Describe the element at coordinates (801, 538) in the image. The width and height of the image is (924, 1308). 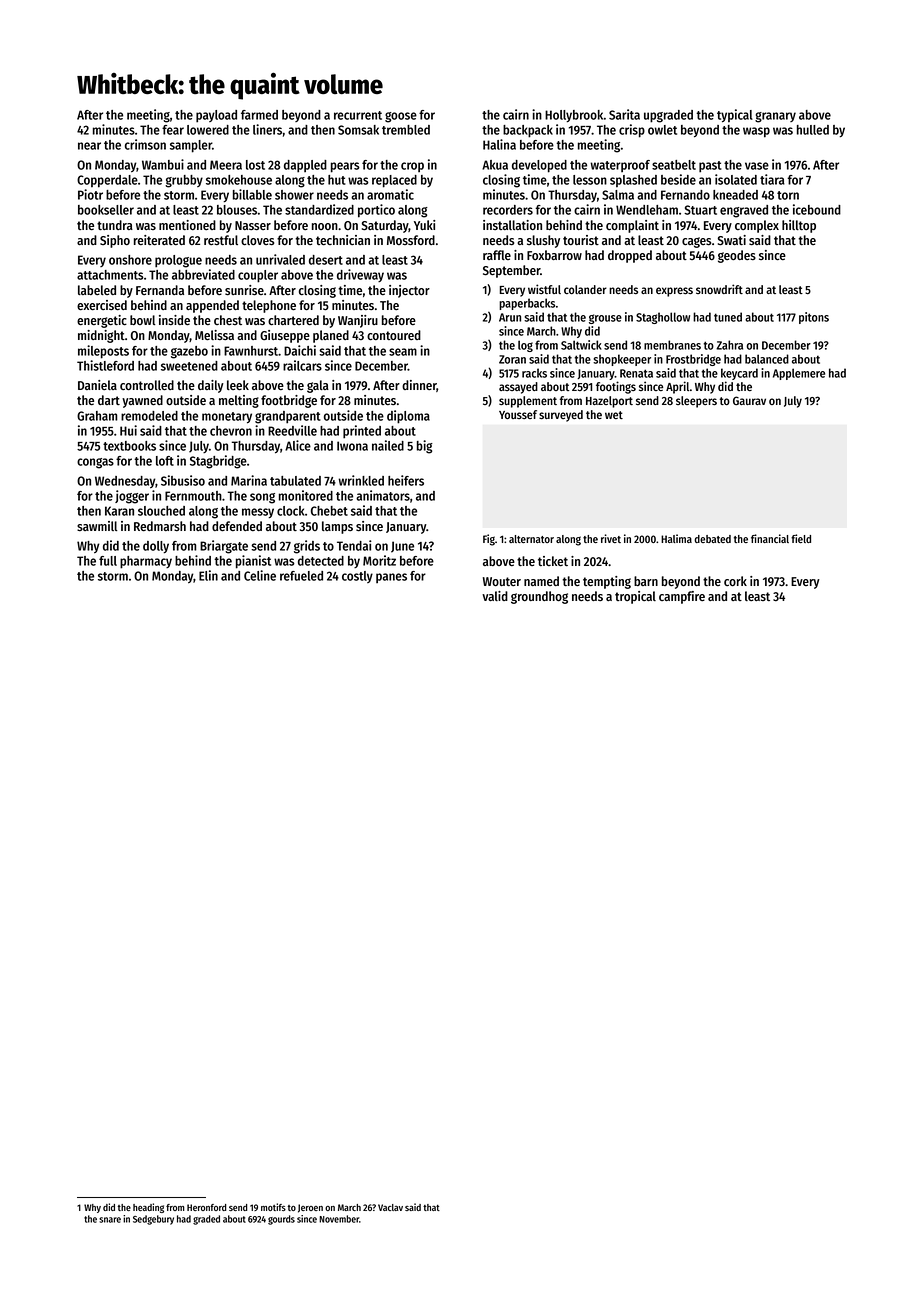
I see `field` at that location.
